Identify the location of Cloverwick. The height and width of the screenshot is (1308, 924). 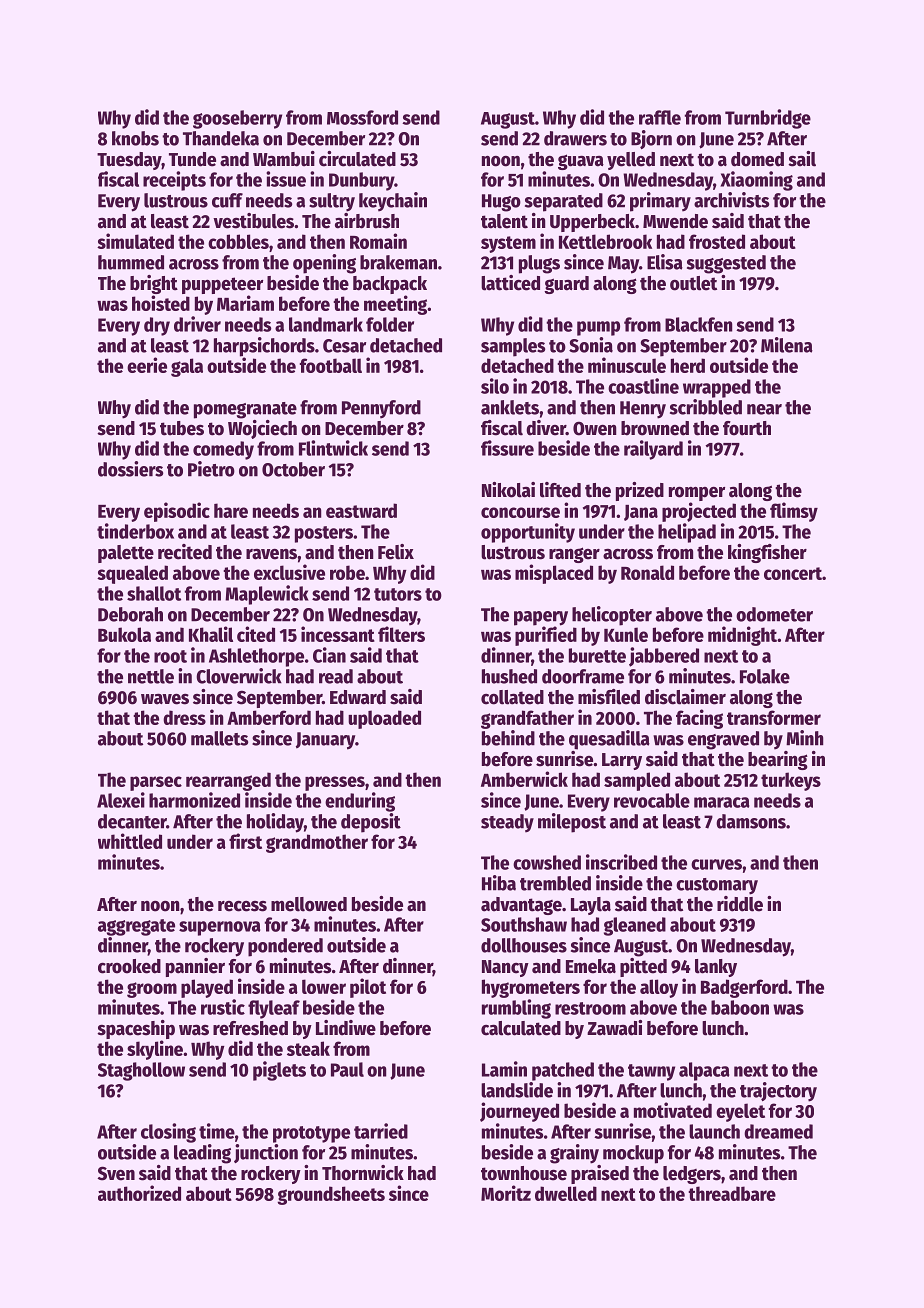
(239, 676).
